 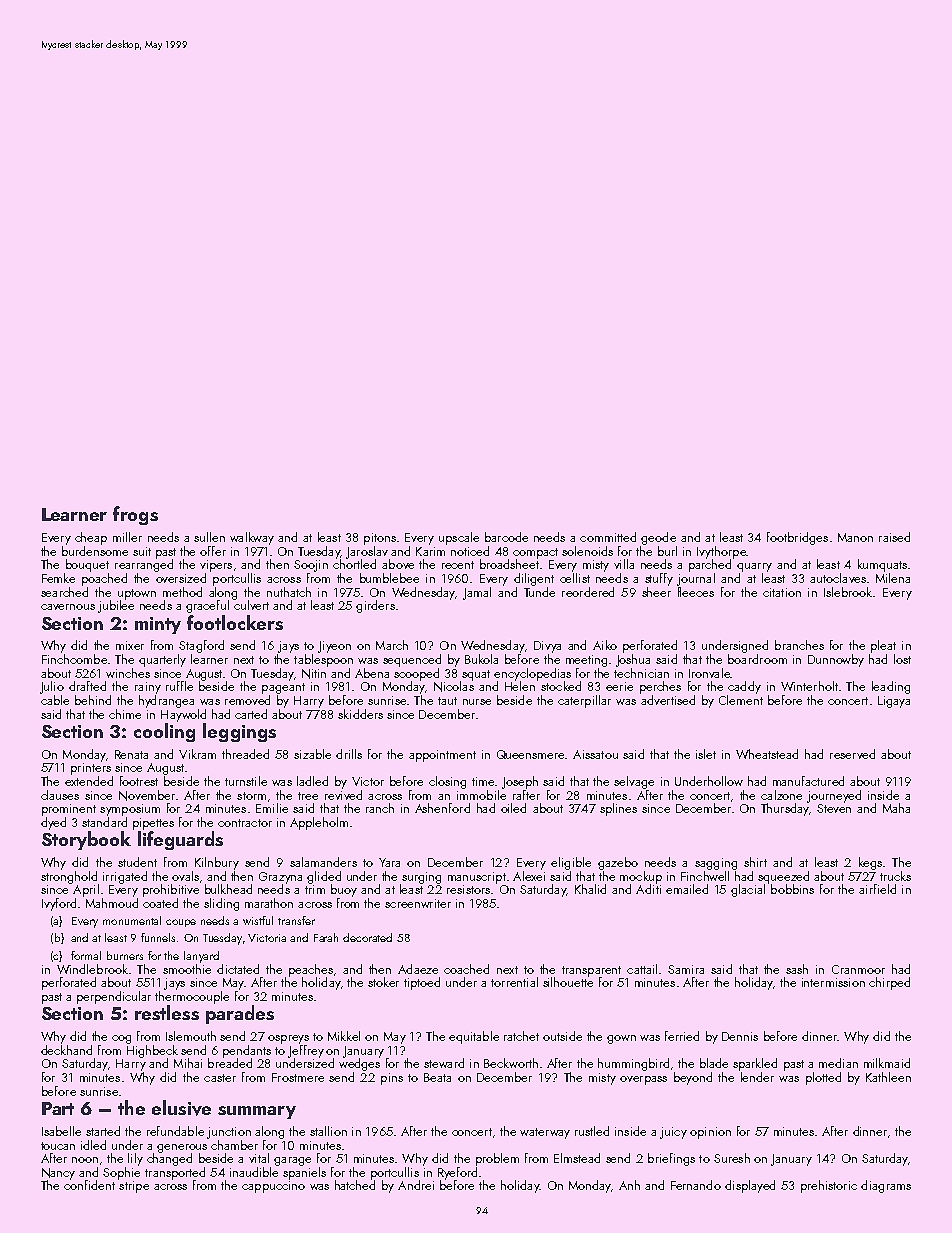 I want to click on reserved, so click(x=852, y=754).
